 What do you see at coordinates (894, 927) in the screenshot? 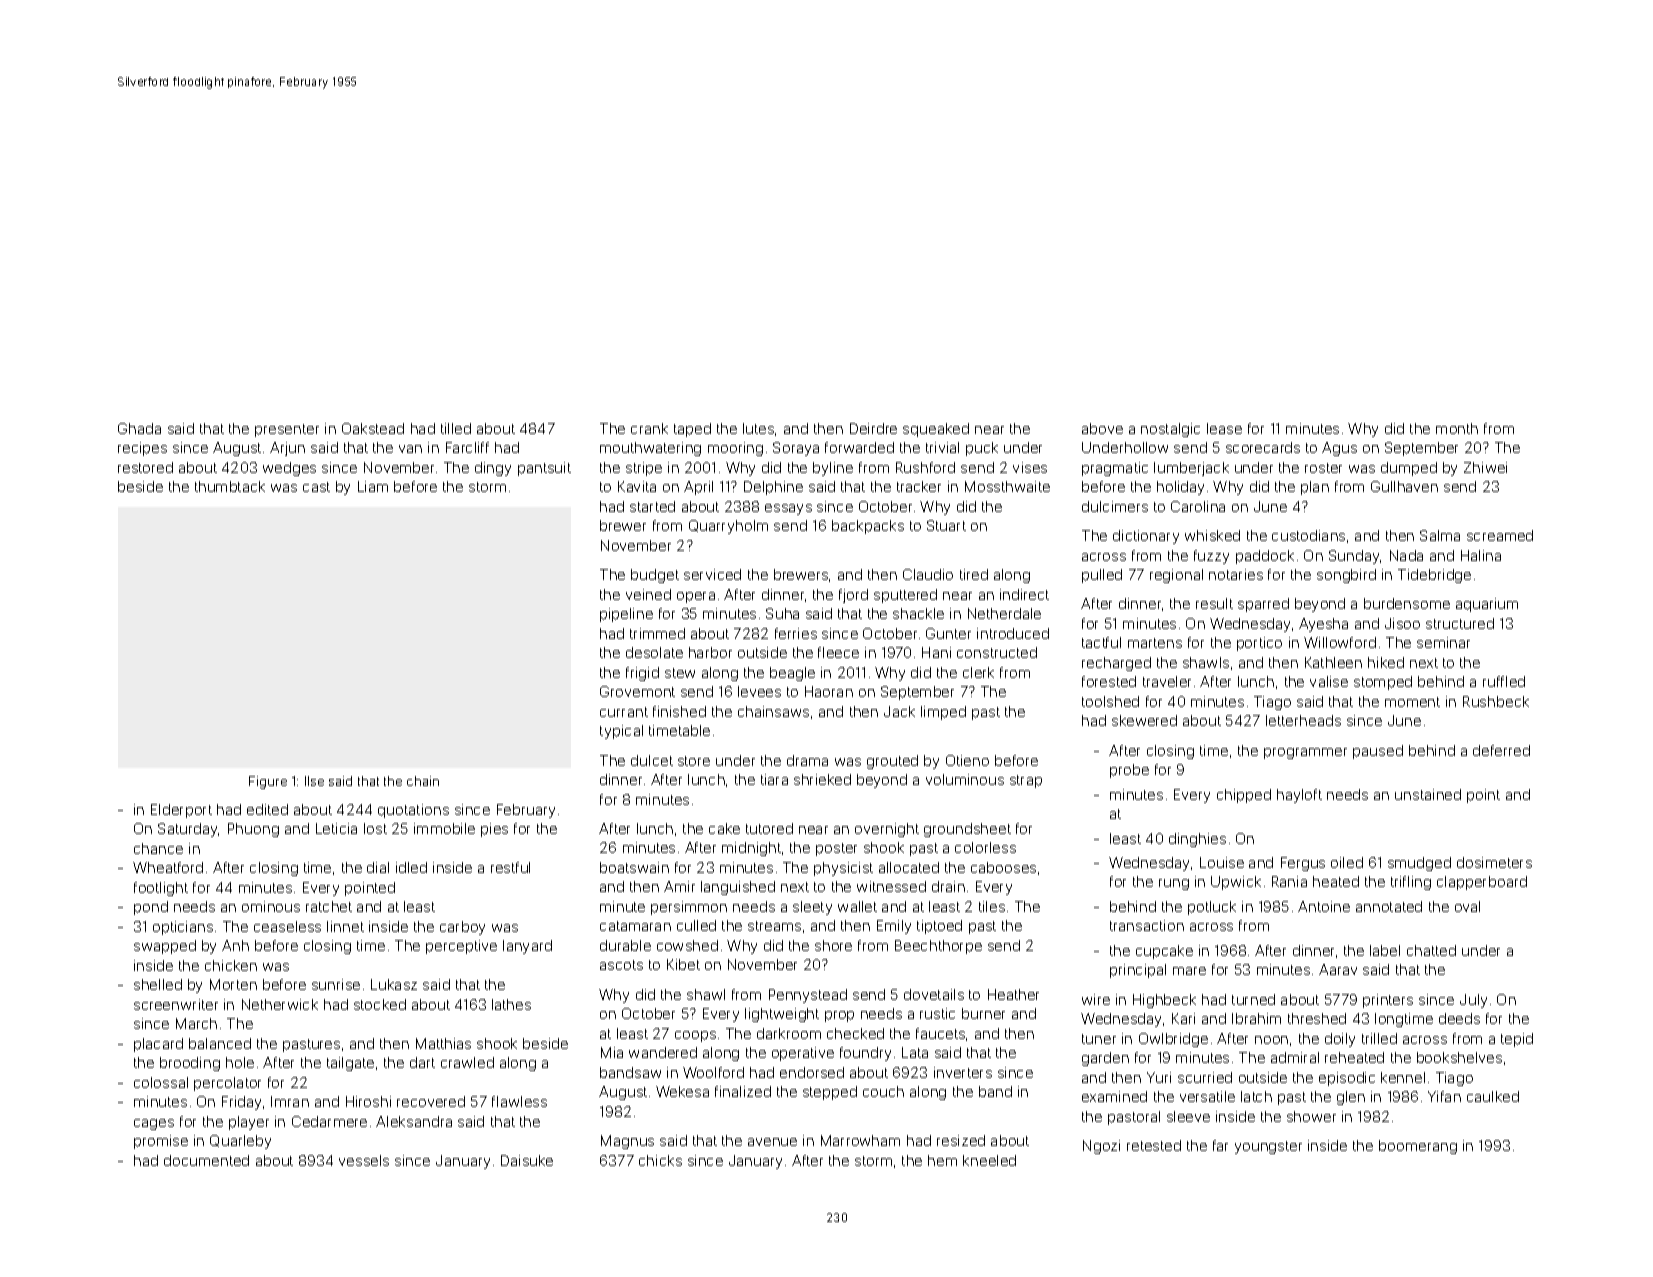
I see `Emily` at bounding box center [894, 927].
